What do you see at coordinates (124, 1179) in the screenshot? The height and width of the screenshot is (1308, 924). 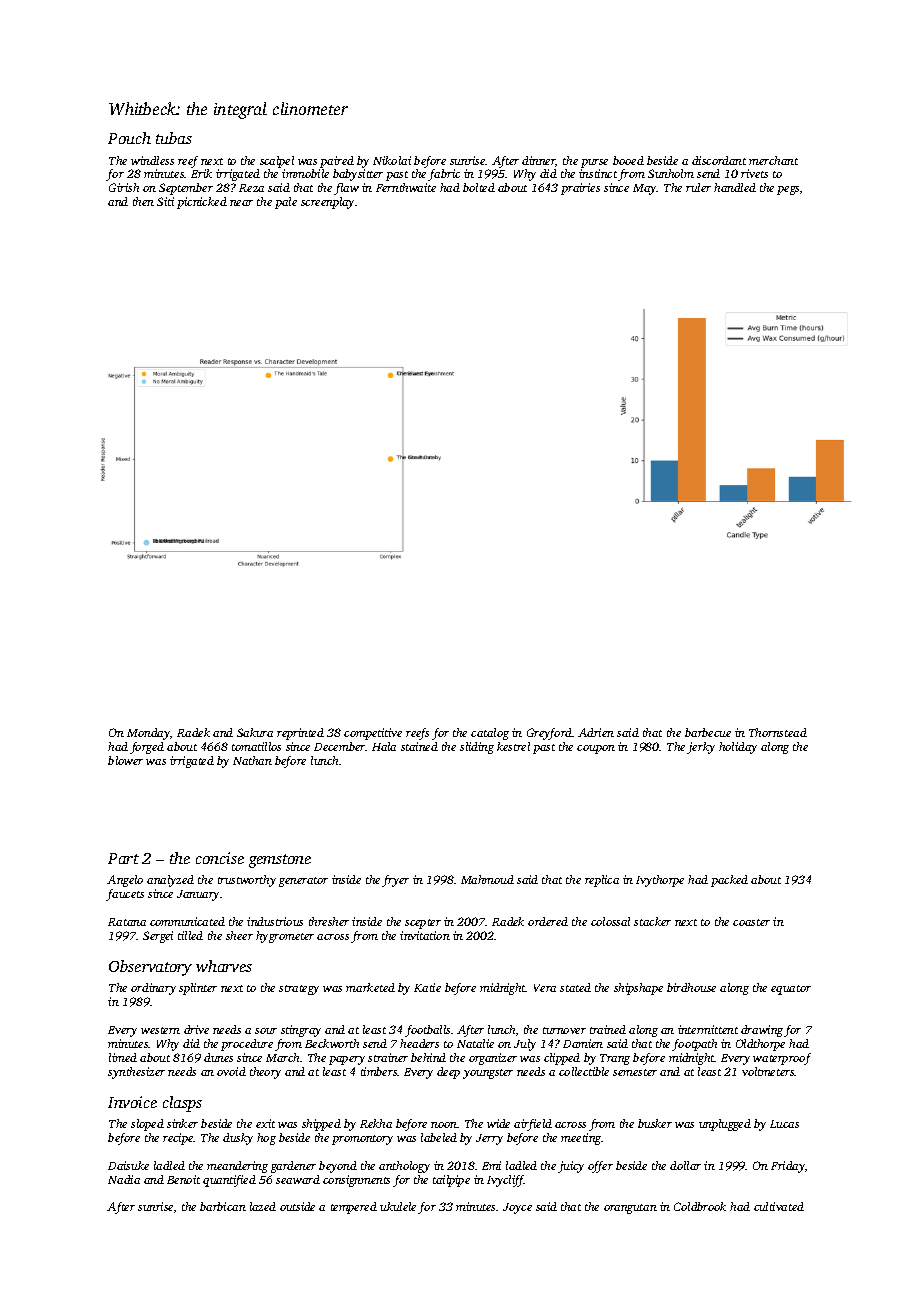 I see `Nadia` at bounding box center [124, 1179].
